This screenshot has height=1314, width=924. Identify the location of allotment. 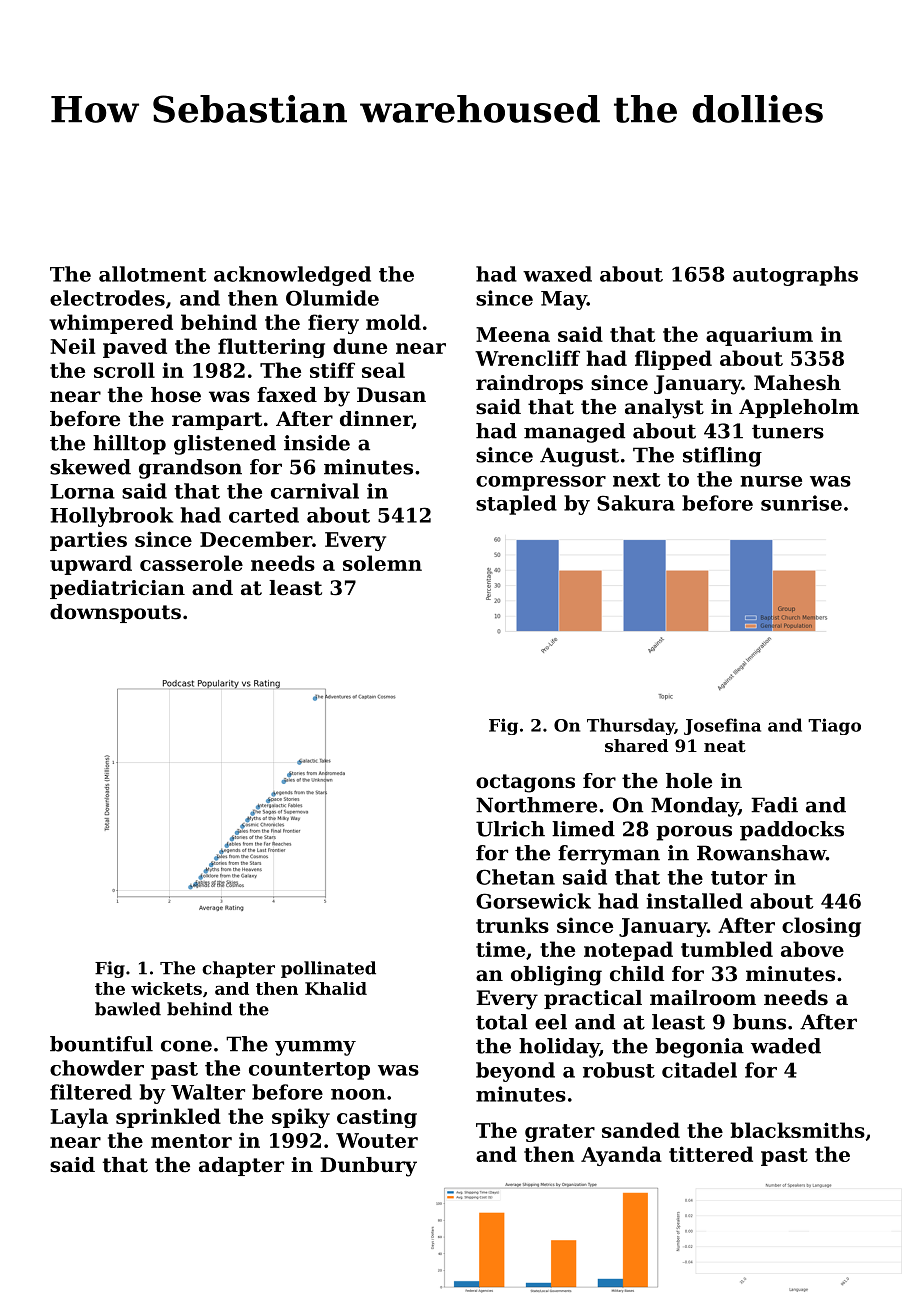
(152, 274).
